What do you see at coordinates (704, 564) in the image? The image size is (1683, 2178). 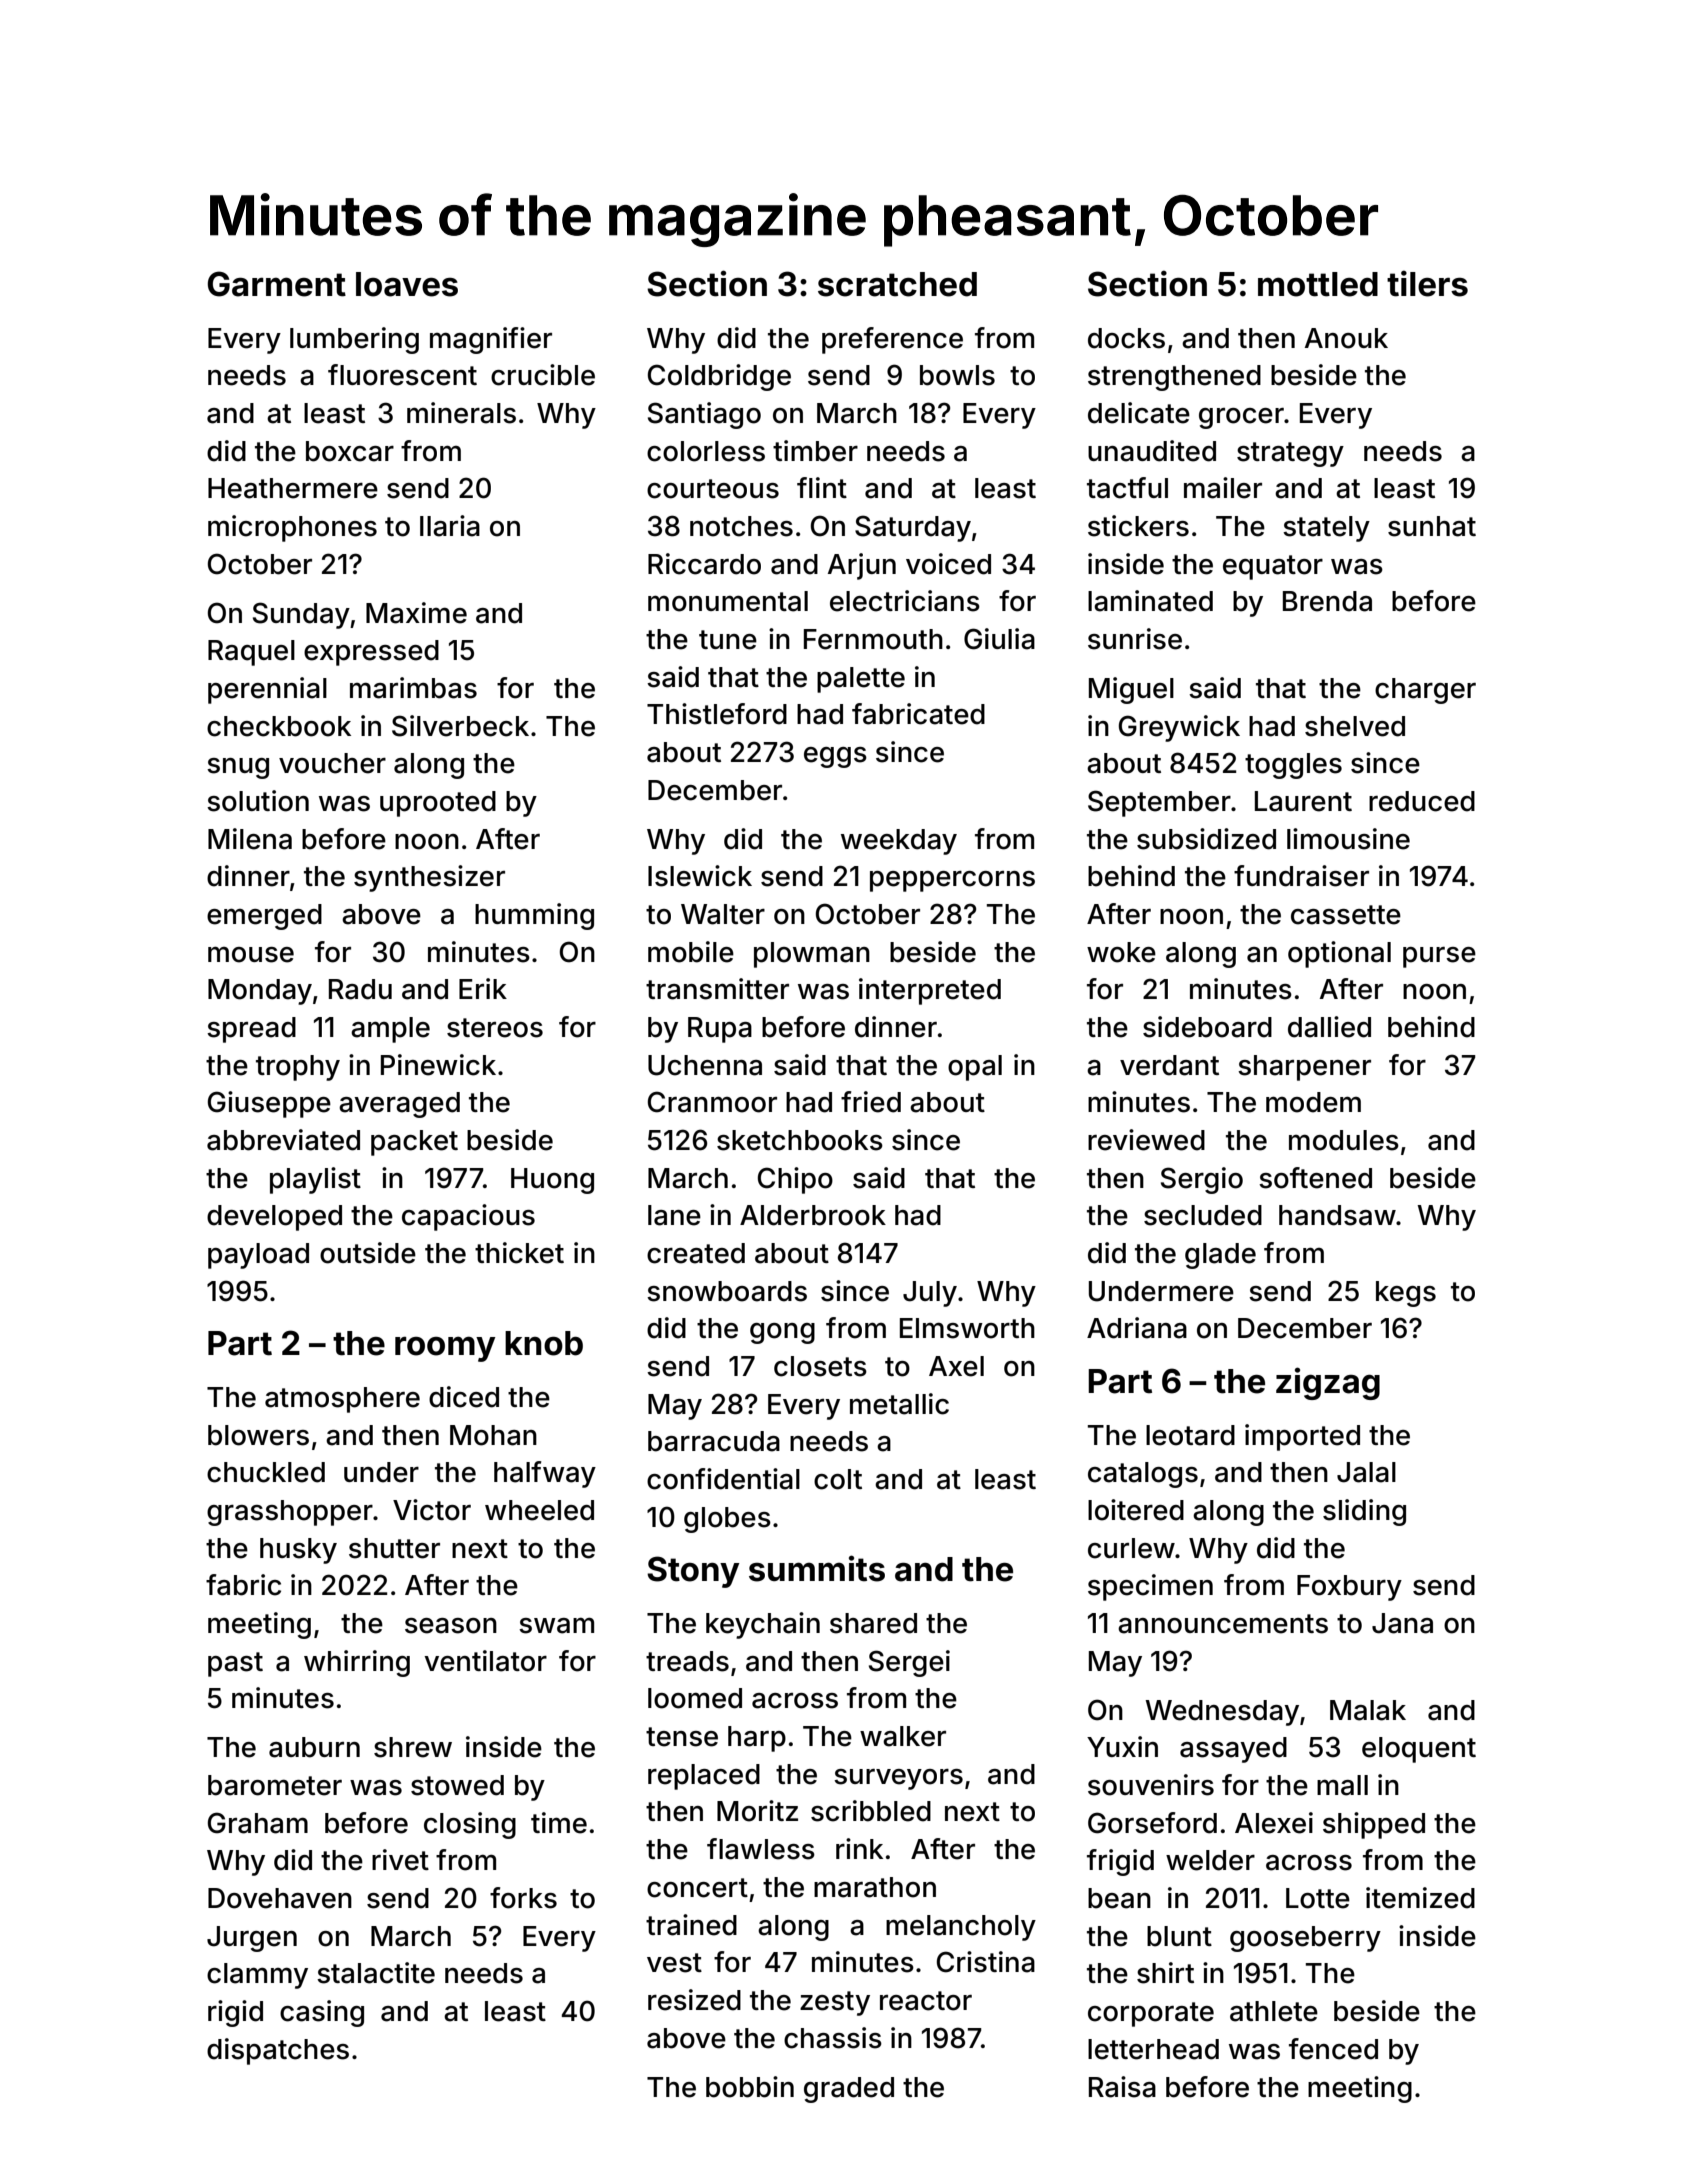 I see `Riccardo` at bounding box center [704, 564].
